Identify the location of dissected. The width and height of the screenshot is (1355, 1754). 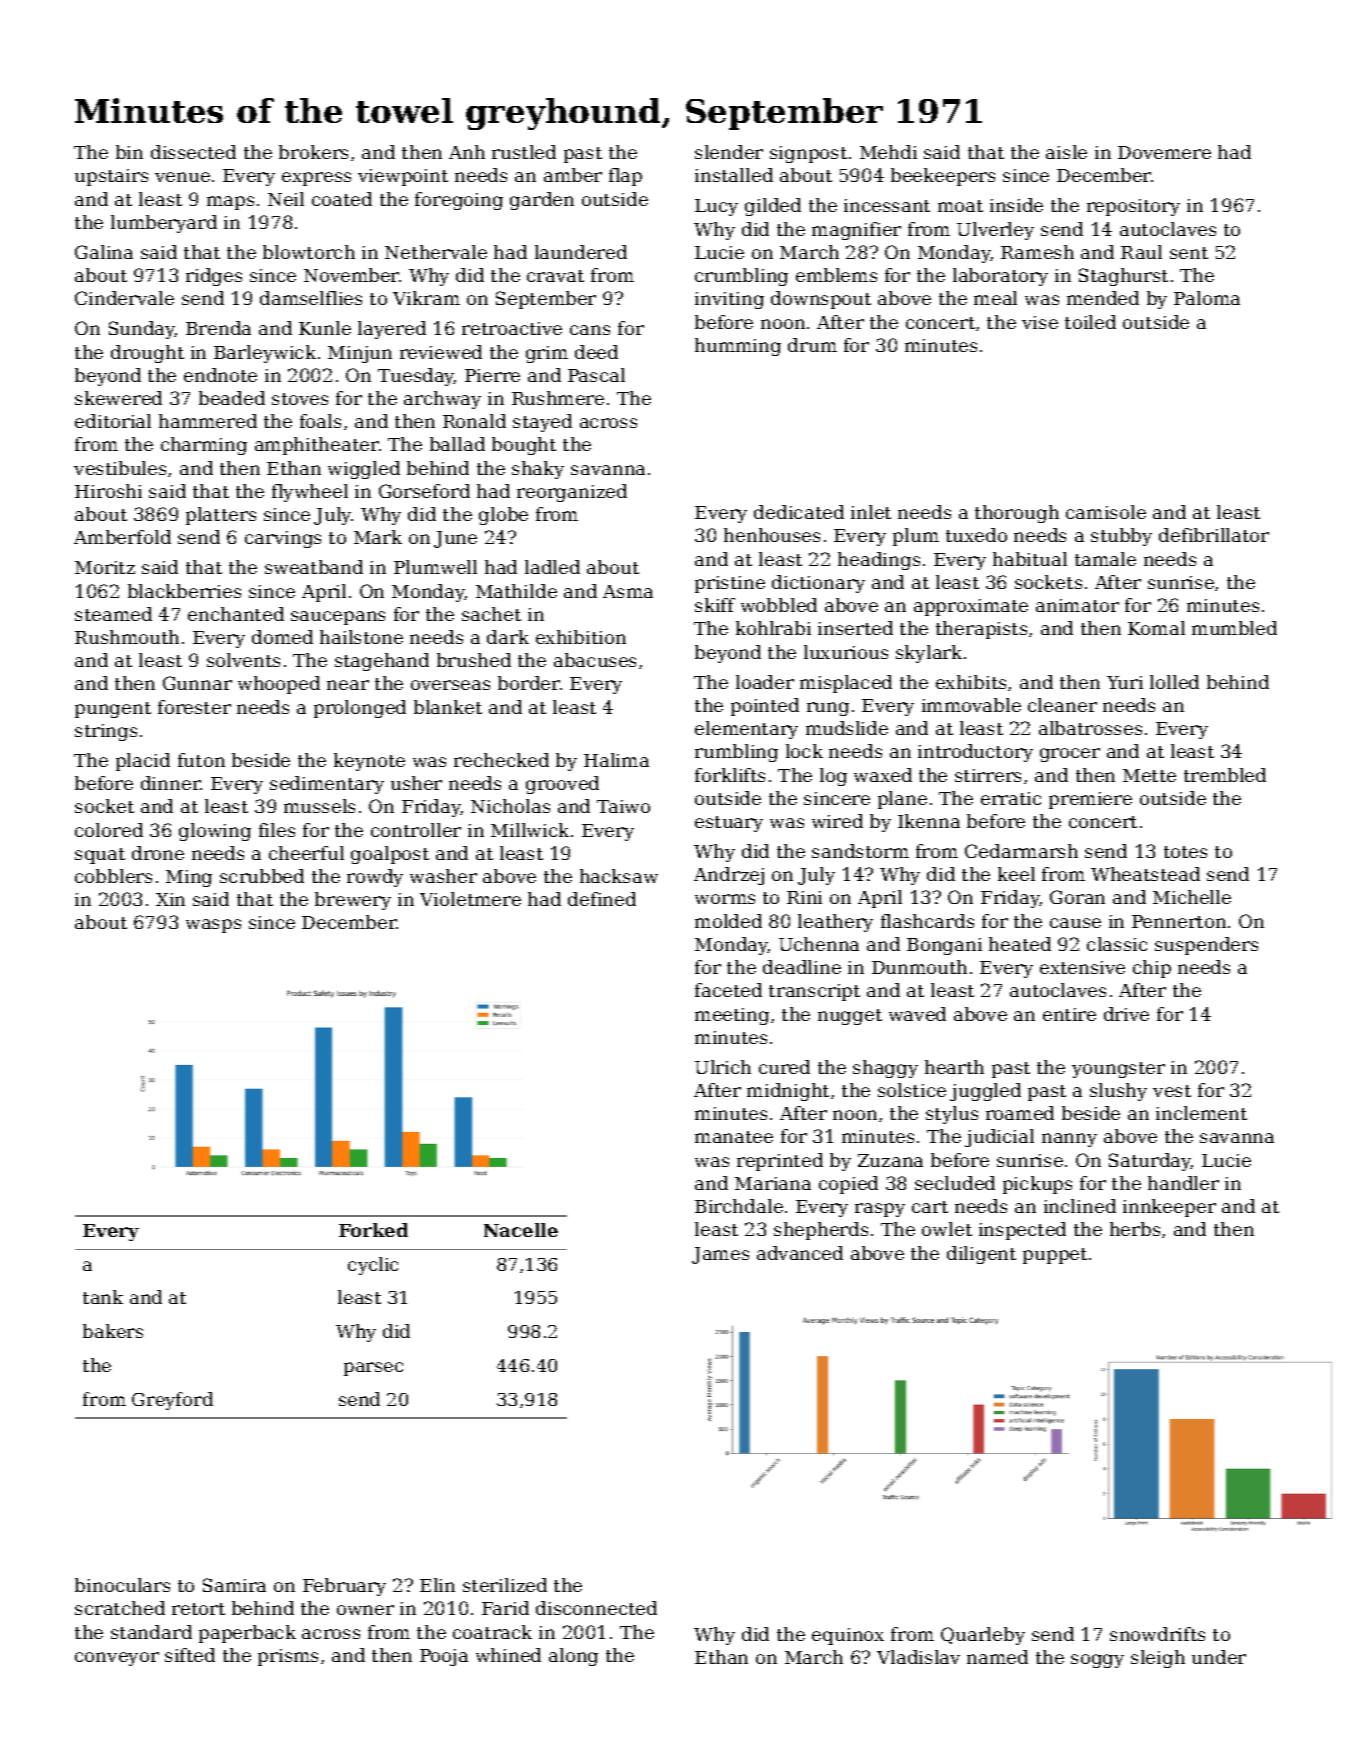
(193, 152).
